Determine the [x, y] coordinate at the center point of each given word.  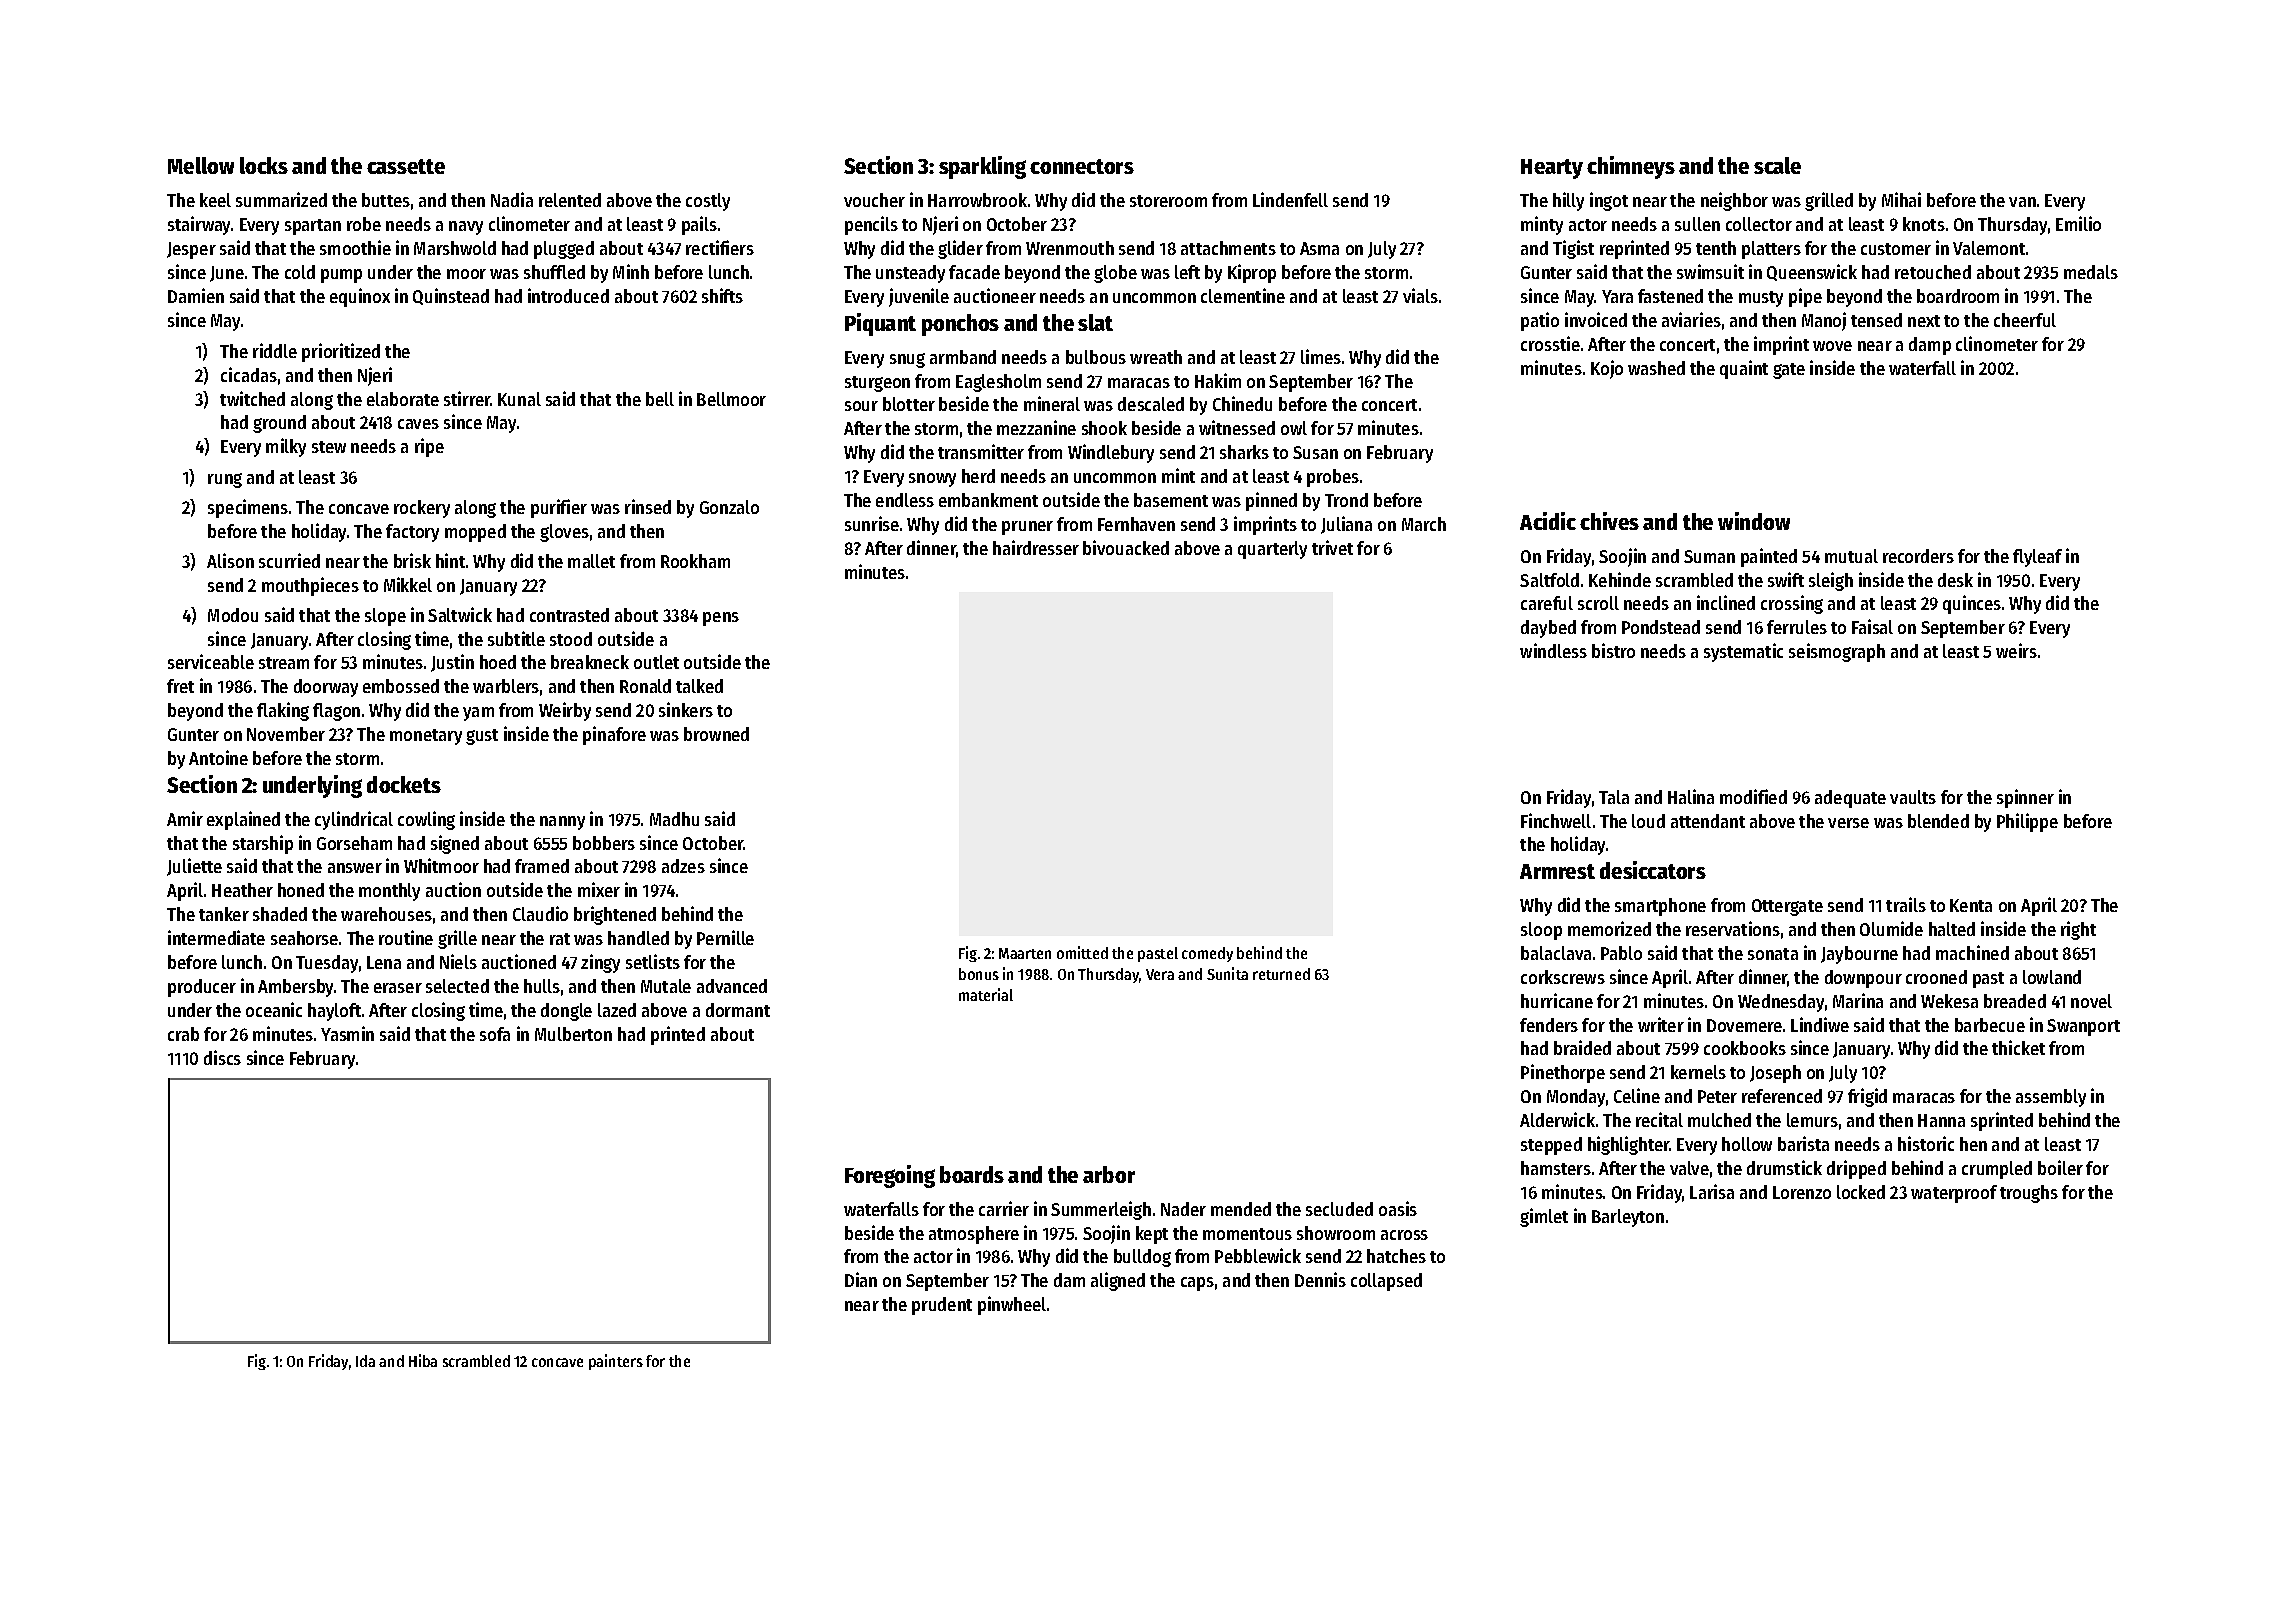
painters [616, 1362]
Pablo [1621, 953]
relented [570, 200]
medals [2091, 272]
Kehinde [1620, 579]
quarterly [1272, 550]
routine [406, 937]
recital [1659, 1119]
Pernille [725, 937]
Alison [230, 560]
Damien [196, 295]
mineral [1052, 403]
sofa [495, 1034]
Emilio [2078, 223]
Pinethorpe [1563, 1073]
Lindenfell [1290, 199]
